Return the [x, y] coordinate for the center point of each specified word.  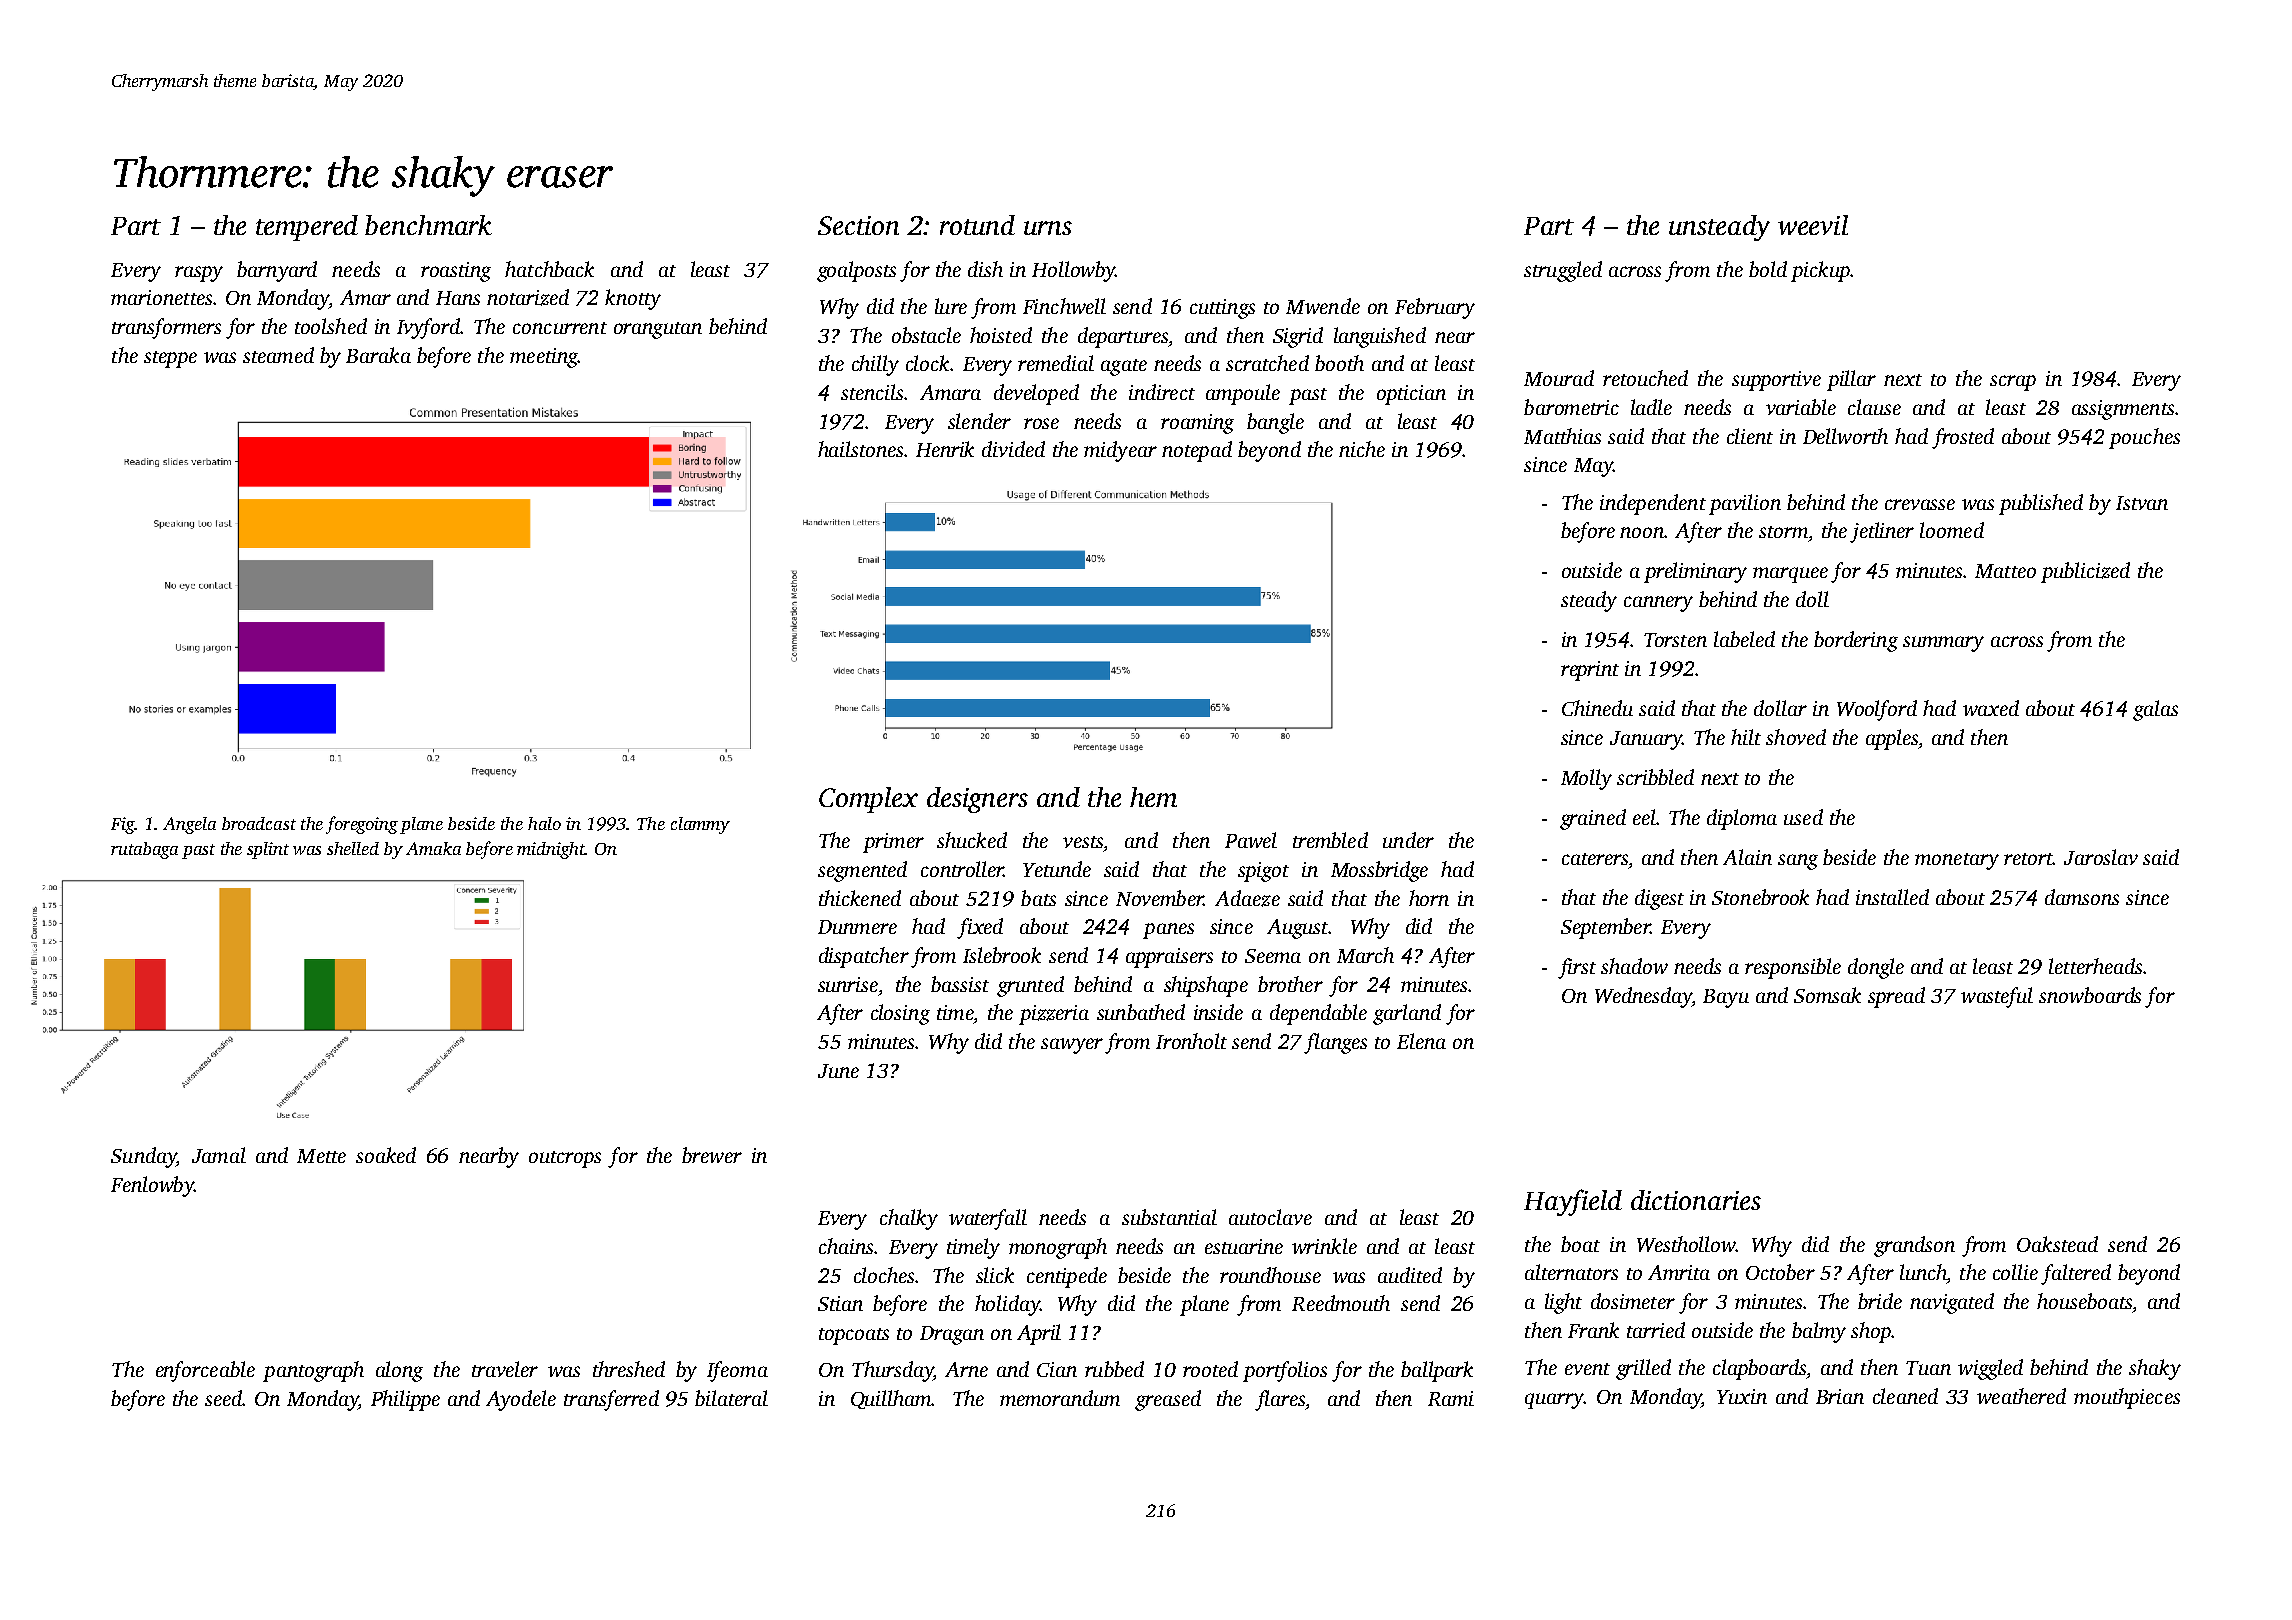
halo [544, 823]
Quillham [891, 1399]
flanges [1335, 1043]
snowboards [2090, 995]
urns [1048, 228]
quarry [1554, 1401]
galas [2155, 710]
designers [977, 800]
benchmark [428, 225]
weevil [1813, 225]
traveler [505, 1369]
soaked [386, 1155]
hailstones [860, 449]
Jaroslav [2101, 857]
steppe [170, 359]
